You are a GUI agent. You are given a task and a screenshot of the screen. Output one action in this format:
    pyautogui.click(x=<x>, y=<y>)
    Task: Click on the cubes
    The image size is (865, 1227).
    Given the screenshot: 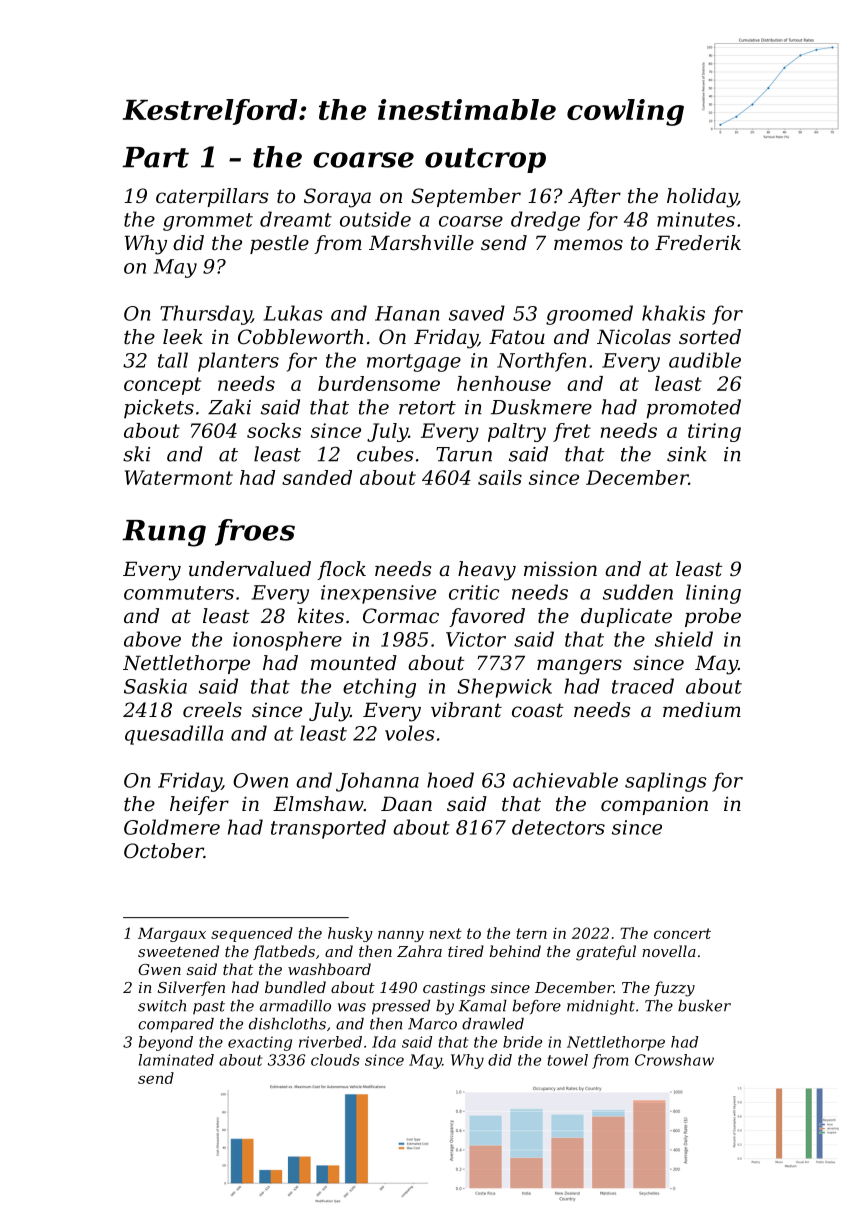 What is the action you would take?
    pyautogui.click(x=385, y=454)
